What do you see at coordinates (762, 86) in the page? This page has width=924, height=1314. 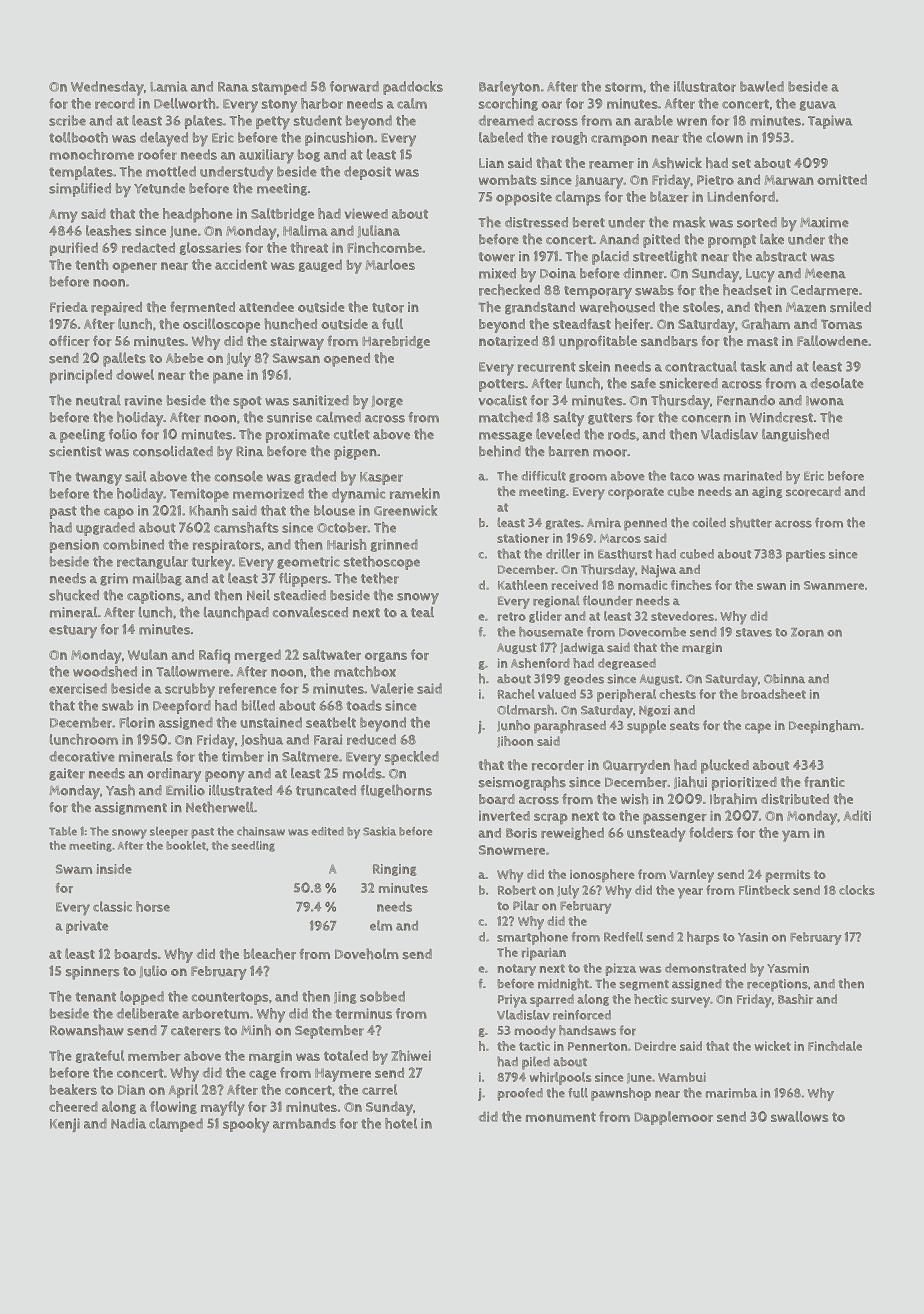 I see `bawled` at bounding box center [762, 86].
